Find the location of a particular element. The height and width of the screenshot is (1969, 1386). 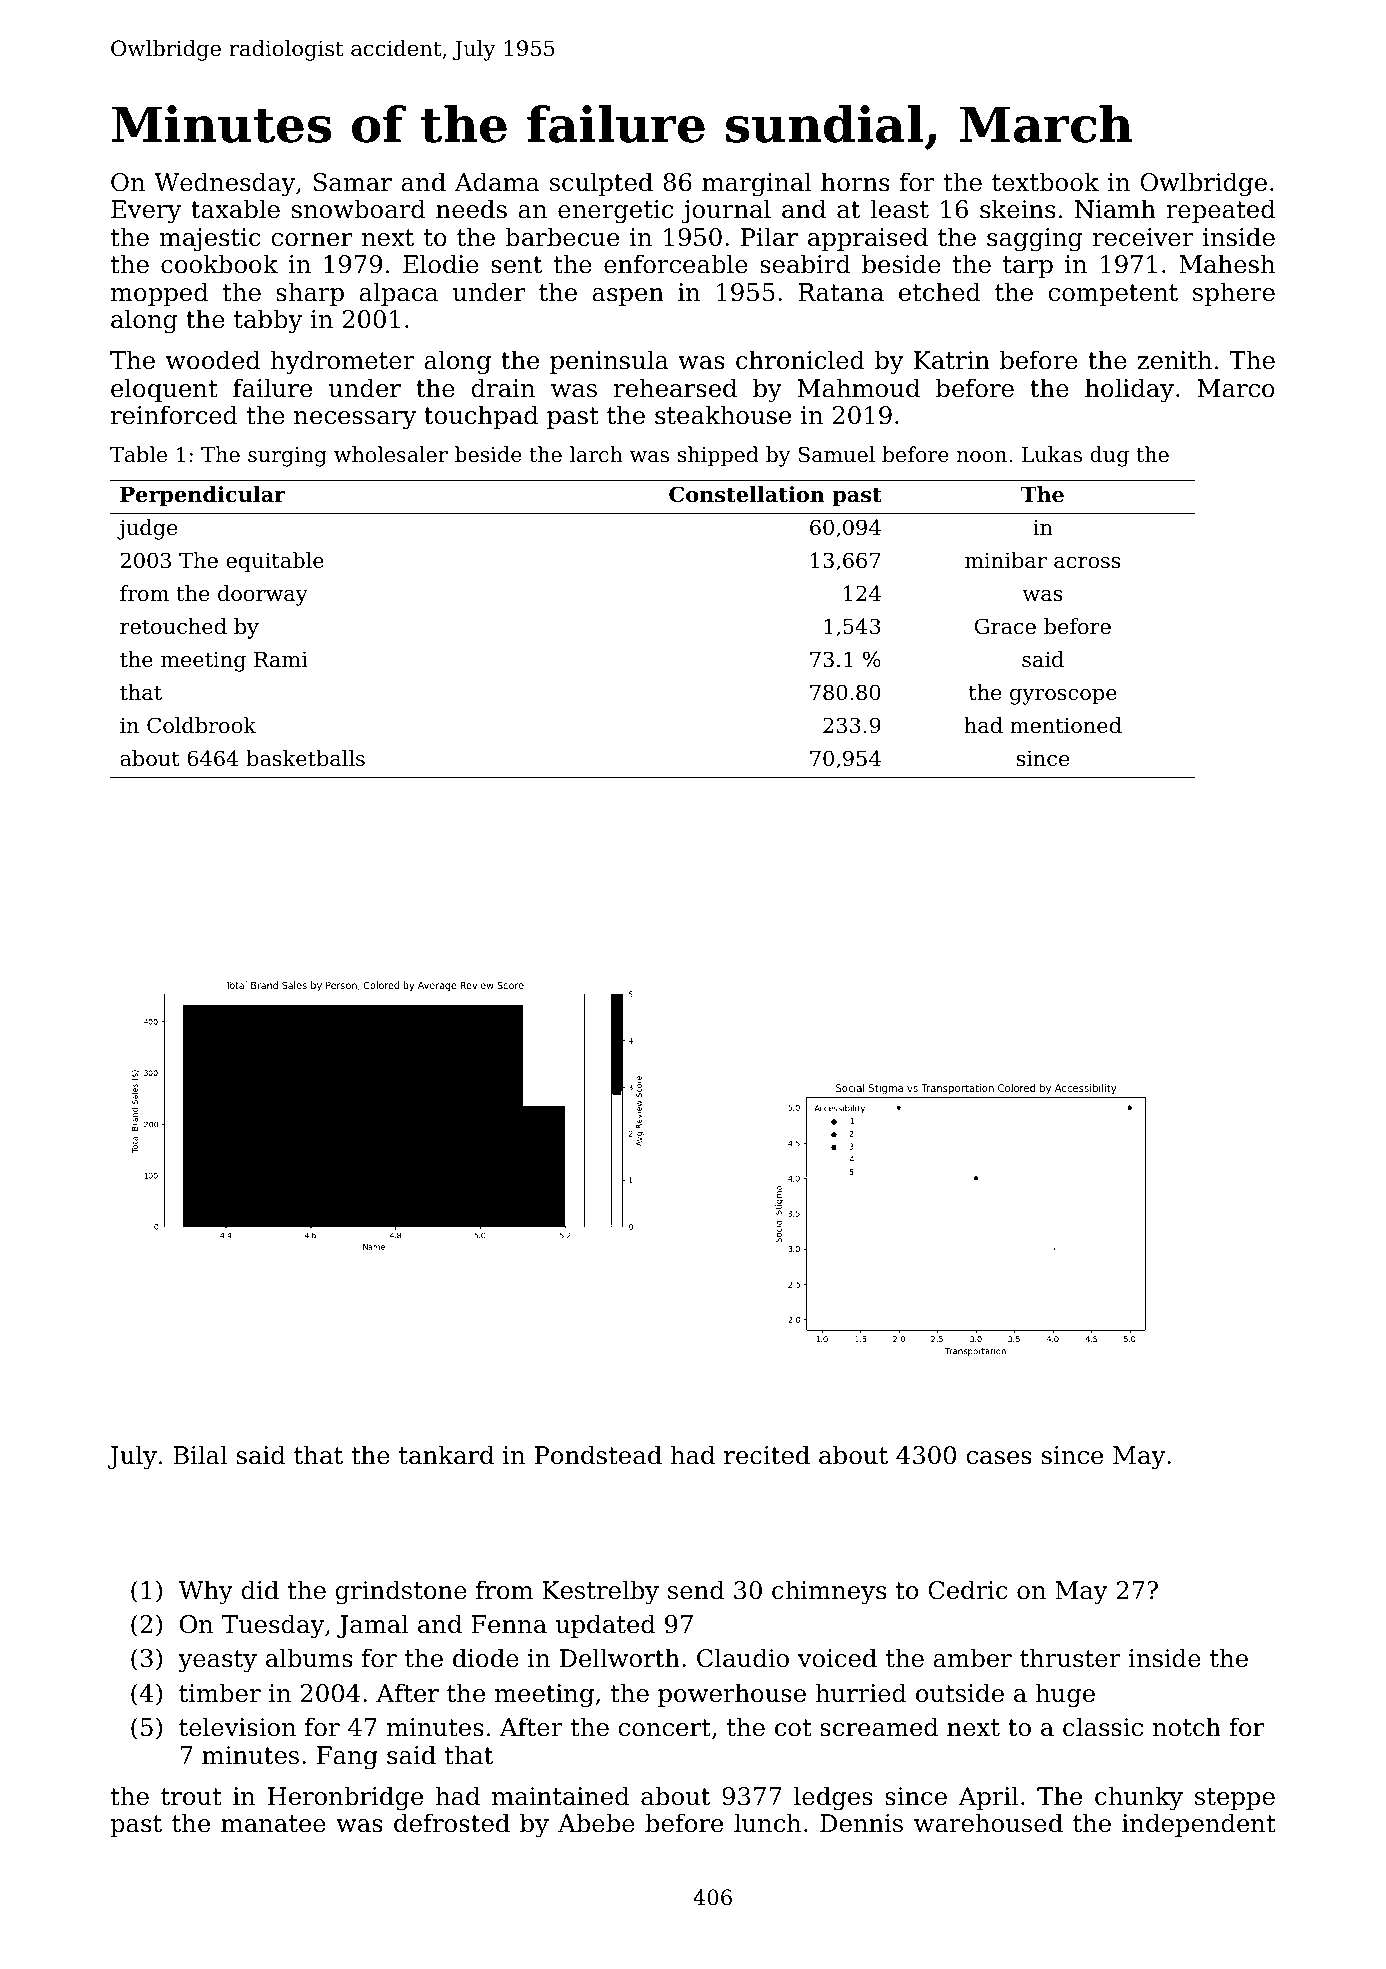

basketballs is located at coordinates (305, 758).
